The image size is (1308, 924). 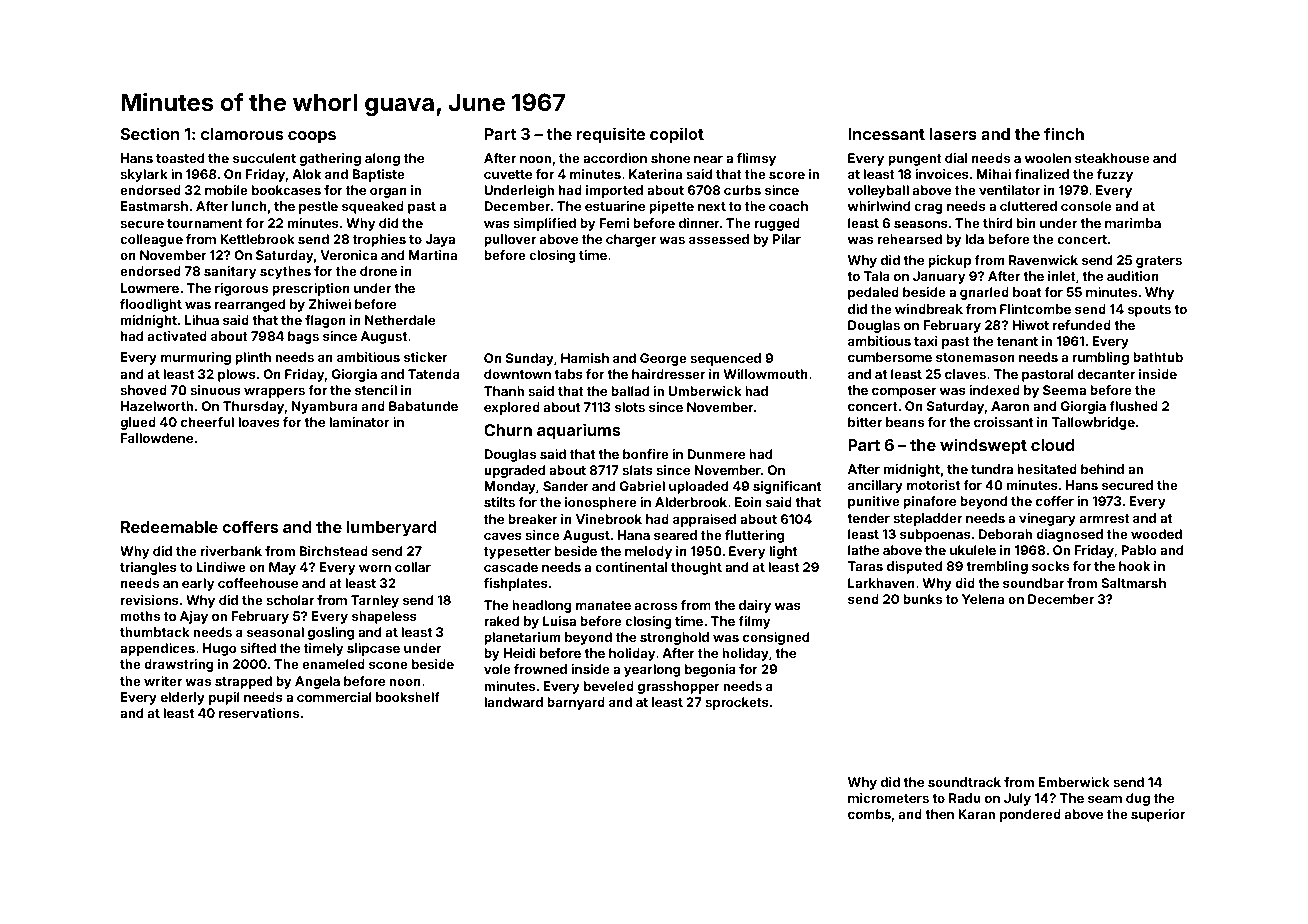 I want to click on Netherdale, so click(x=400, y=320).
